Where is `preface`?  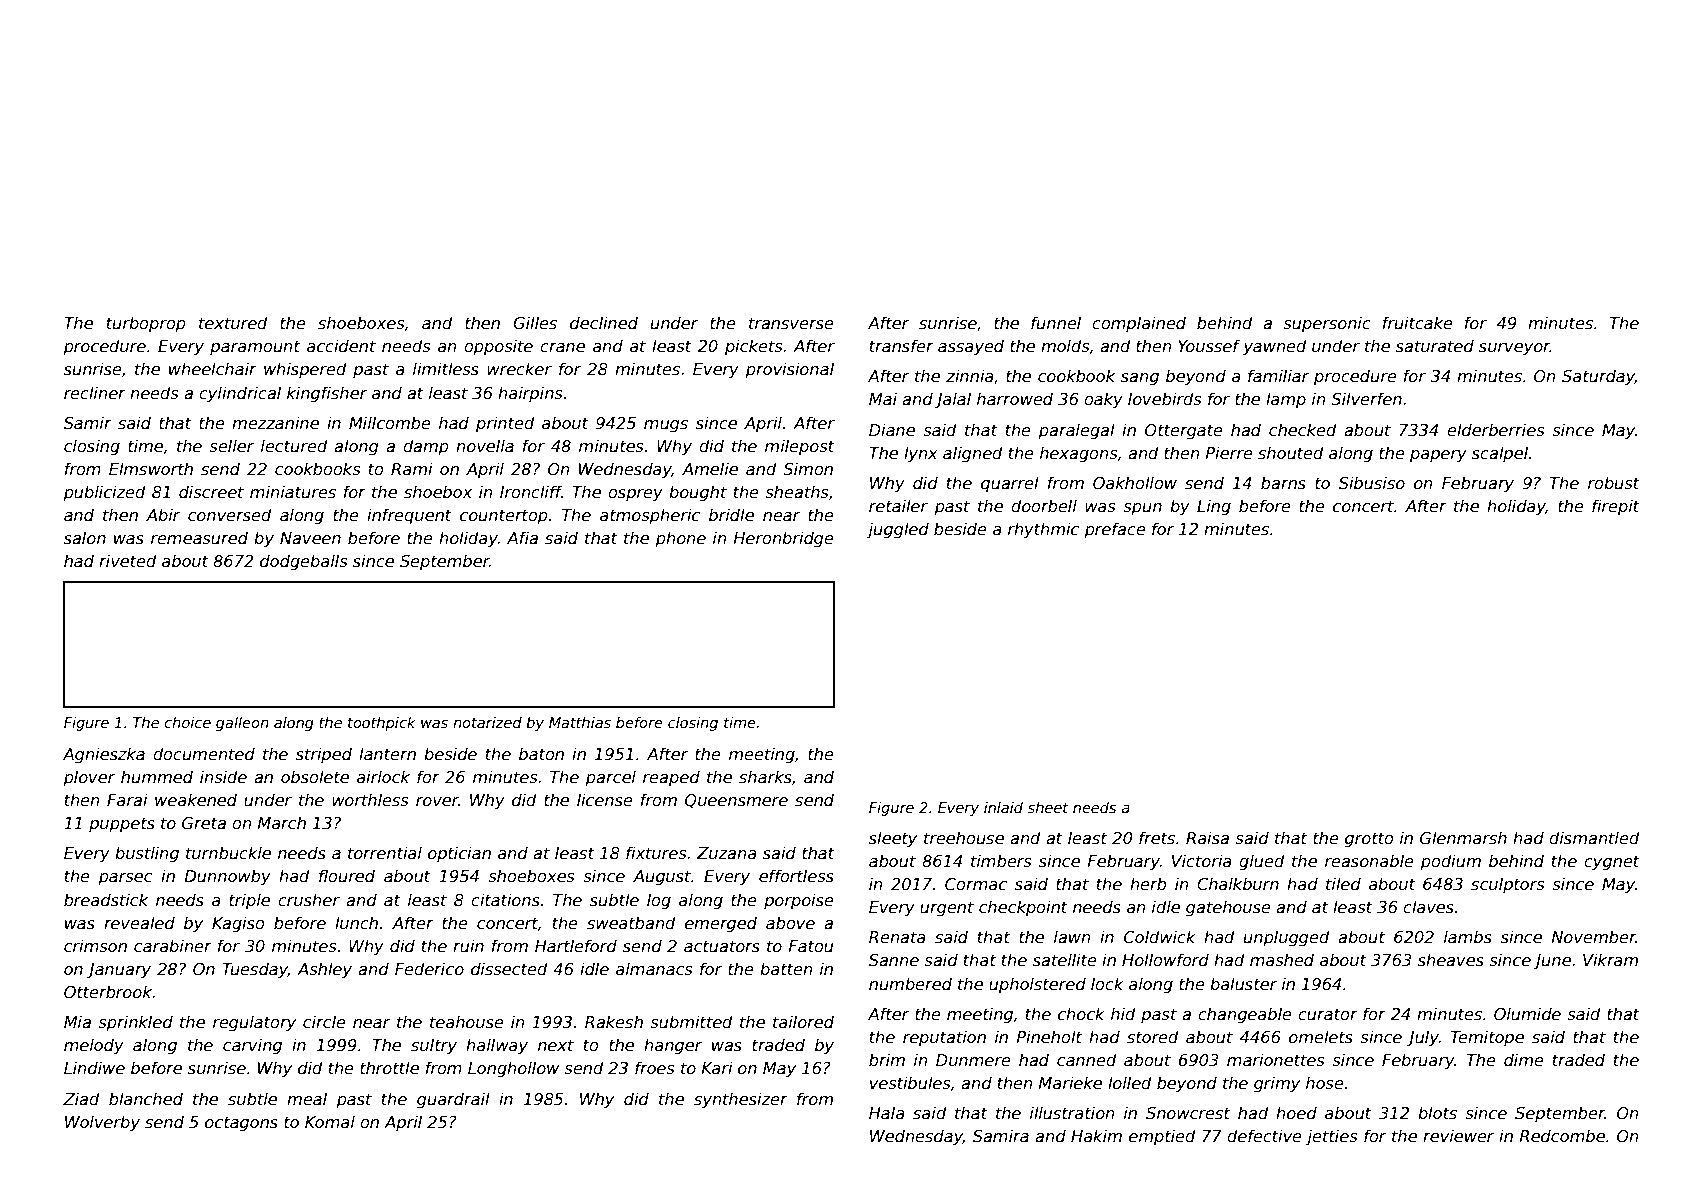
preface is located at coordinates (1115, 530).
